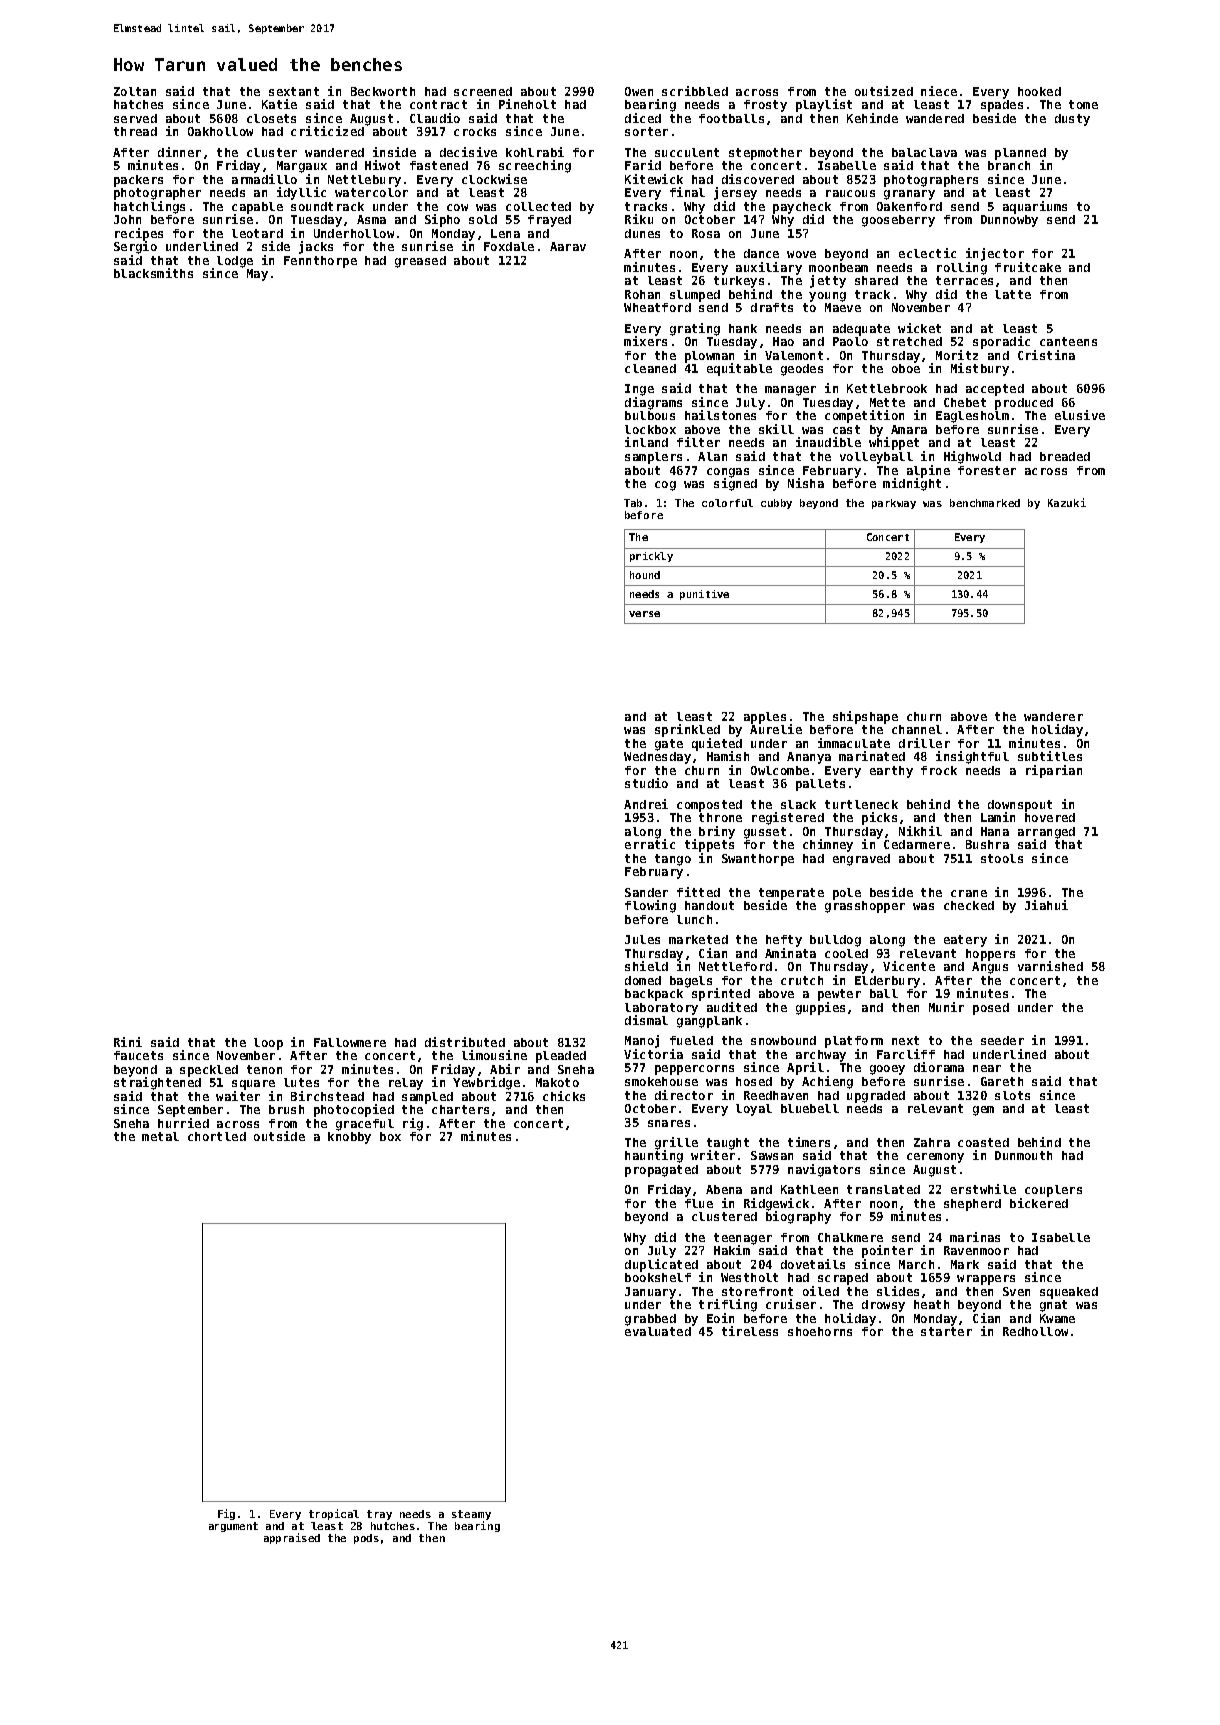 The height and width of the screenshot is (1725, 1220). I want to click on Owen, so click(639, 91).
